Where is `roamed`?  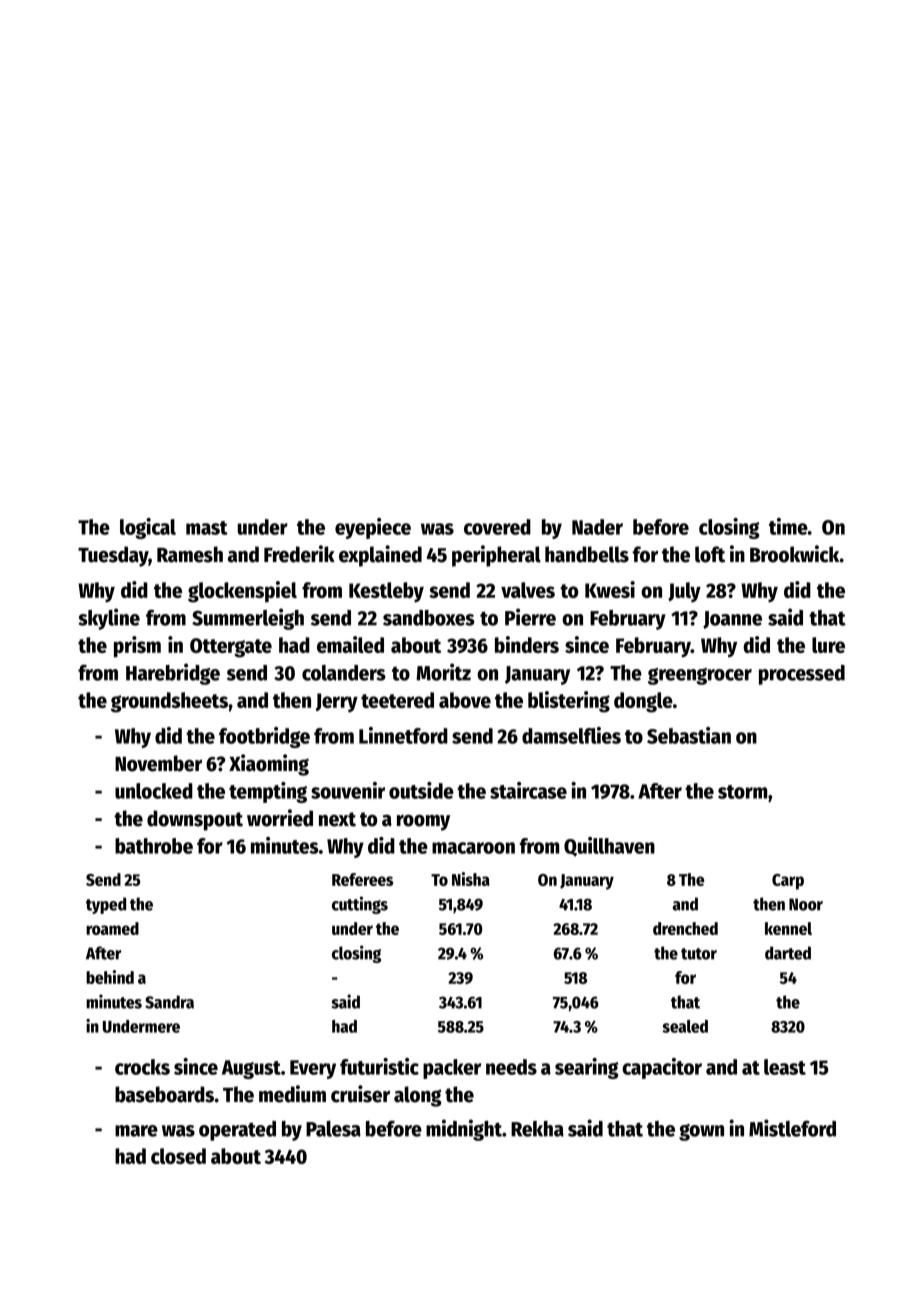
roamed is located at coordinates (112, 928).
